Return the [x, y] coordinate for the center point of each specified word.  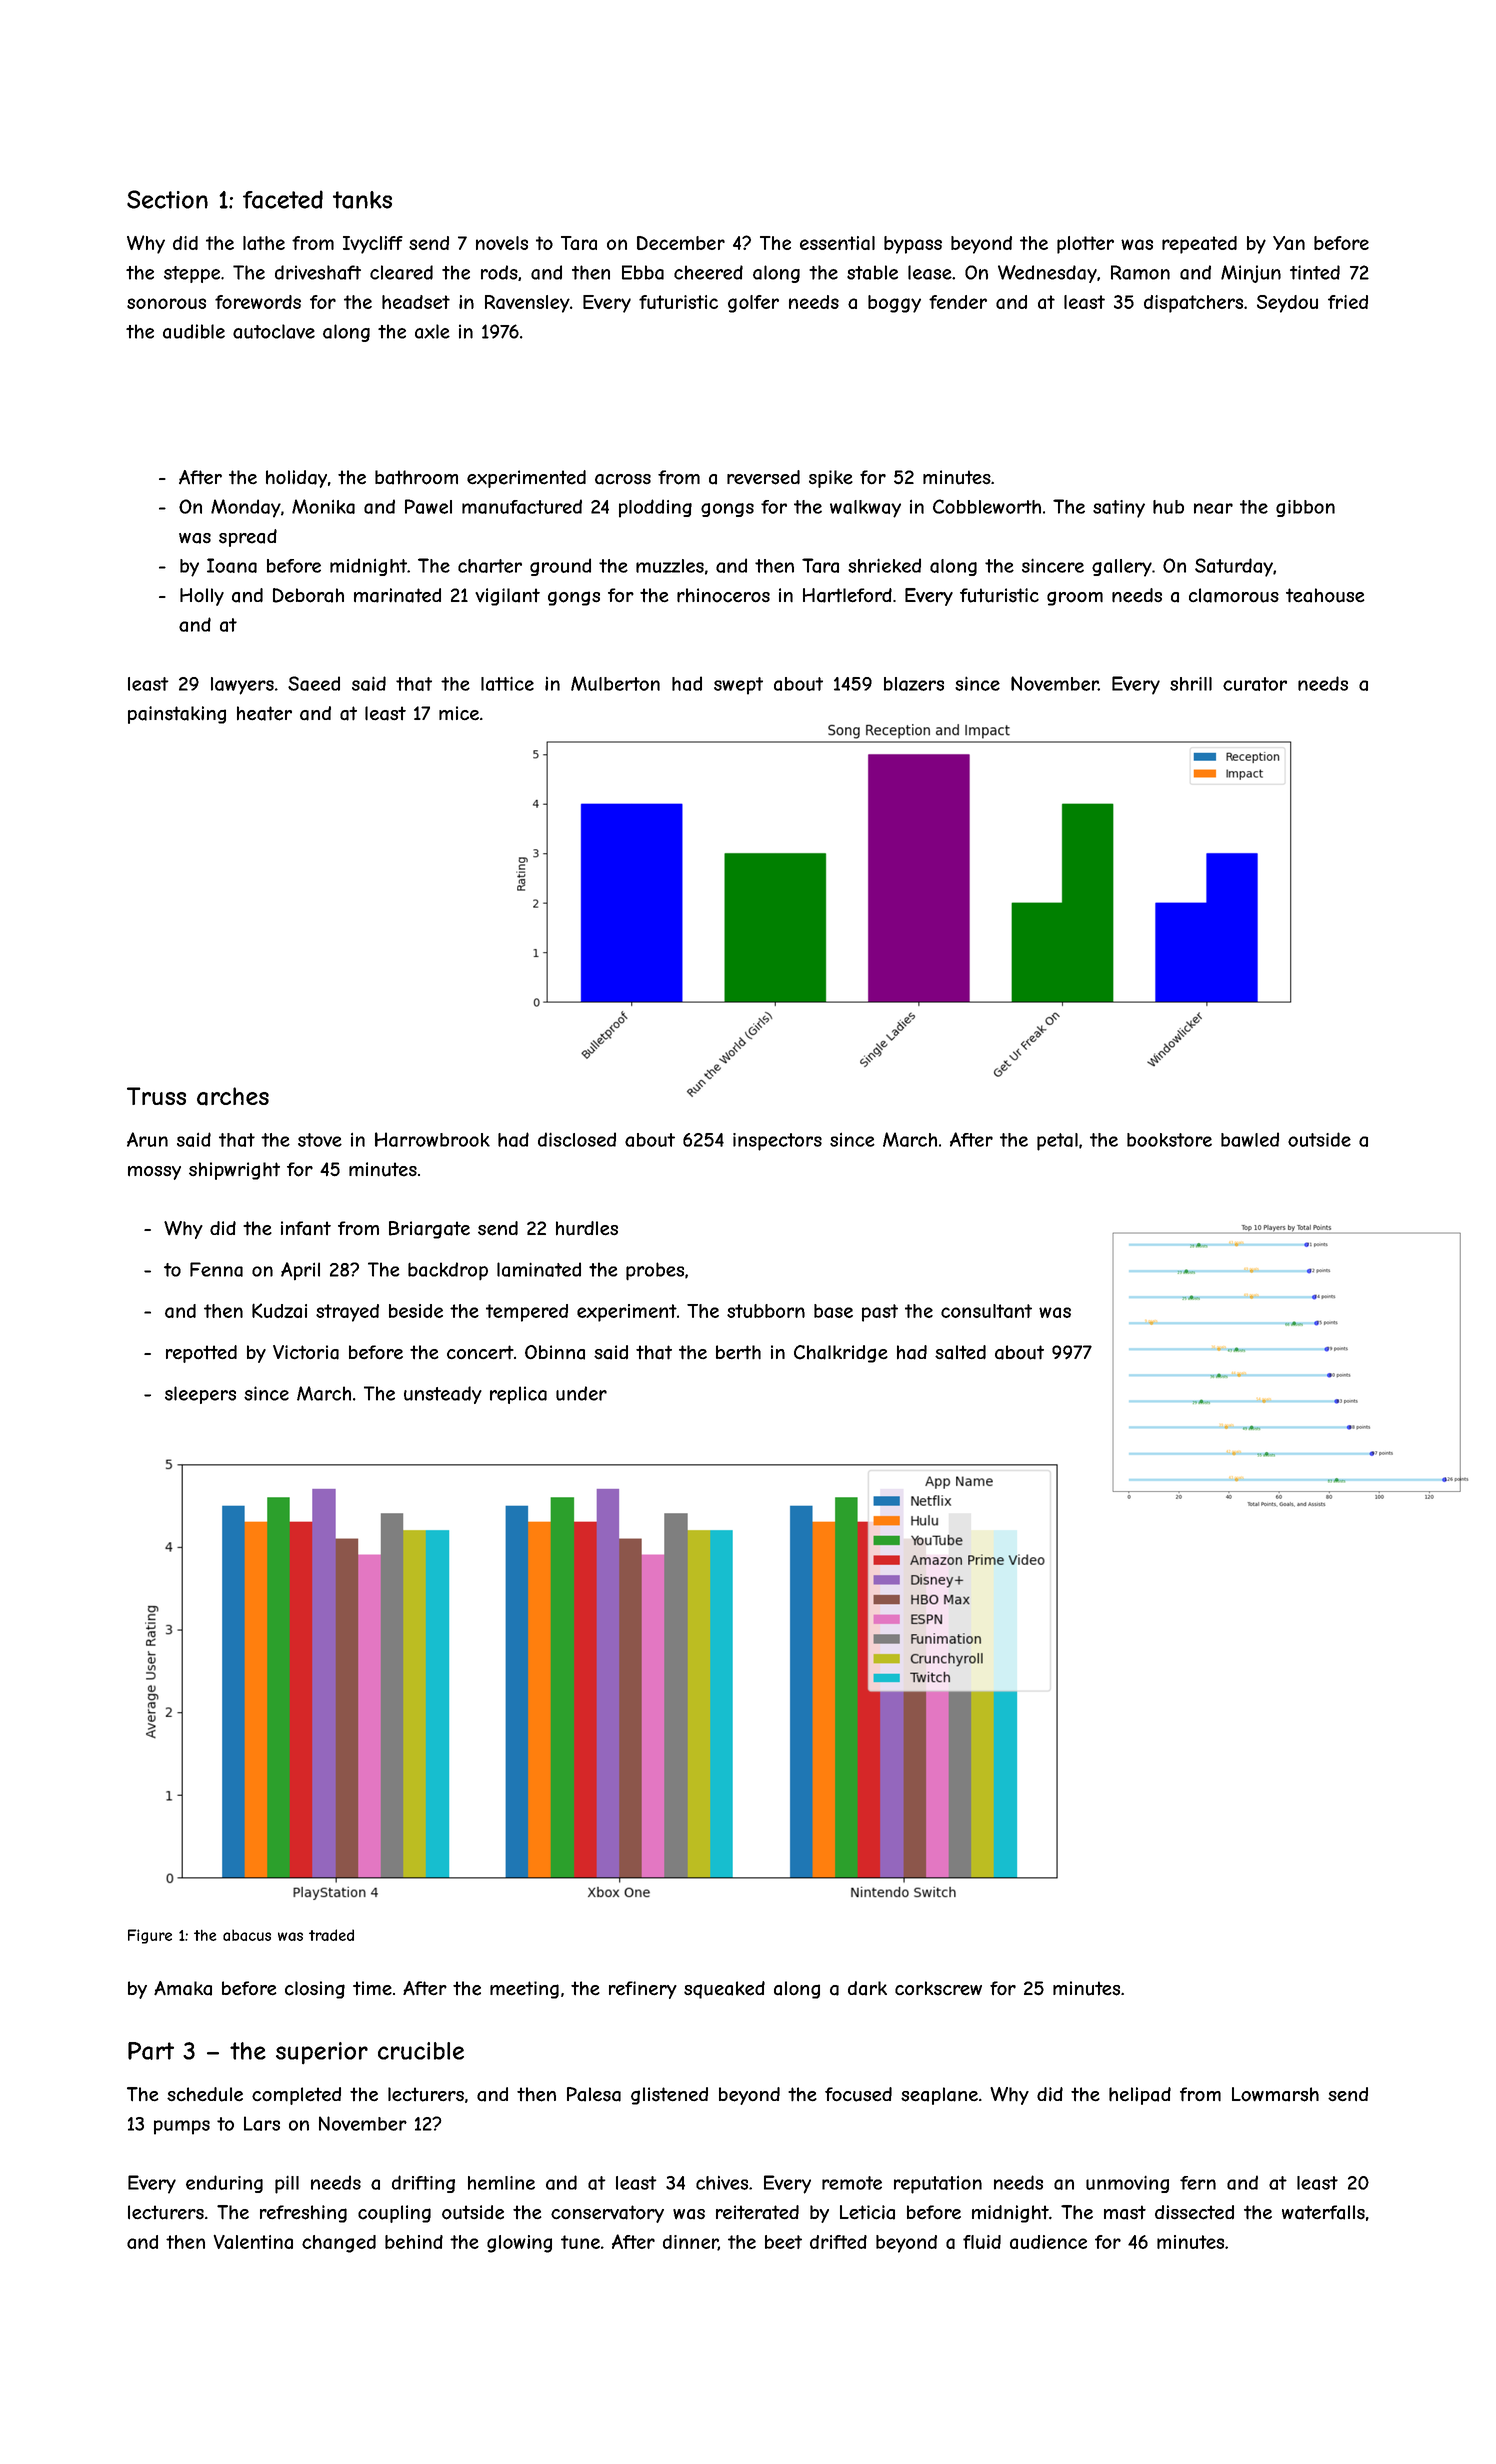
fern [1198, 2183]
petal [1057, 1142]
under [581, 1393]
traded [331, 1935]
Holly [202, 597]
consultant [986, 1311]
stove [320, 1140]
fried [1348, 302]
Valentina [253, 2241]
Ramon [1140, 272]
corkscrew [938, 1988]
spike [831, 479]
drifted [838, 2242]
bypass [913, 245]
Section [167, 199]
